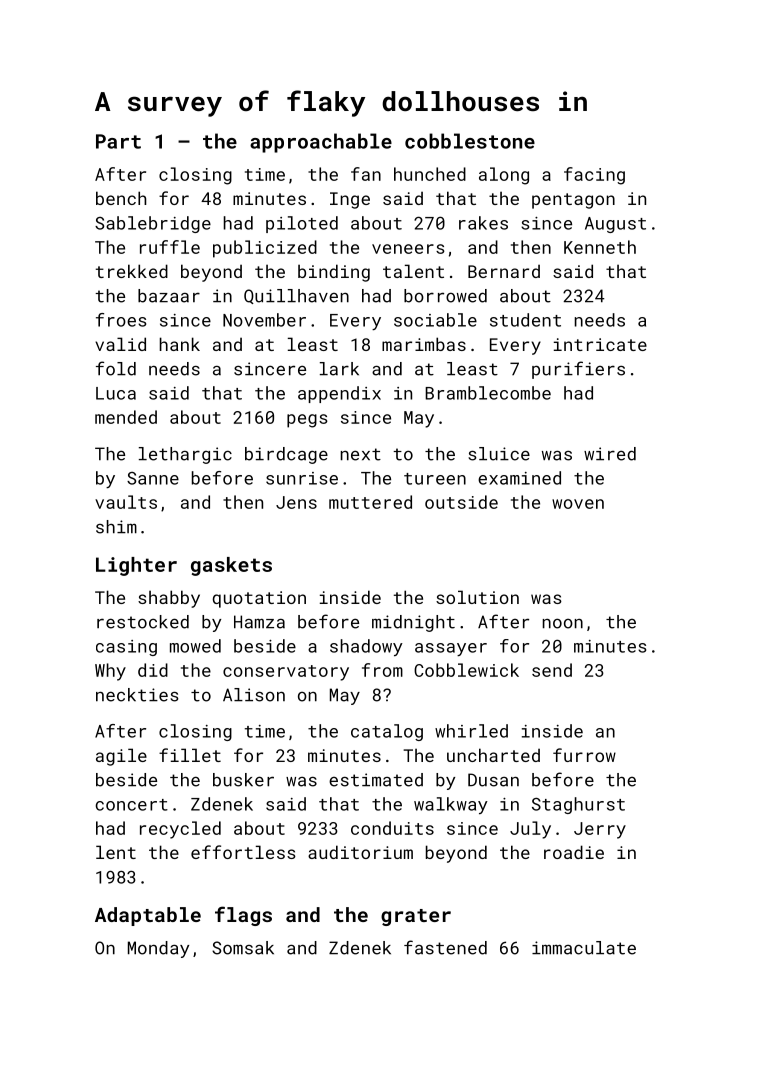 Image resolution: width=763 pixels, height=1083 pixels. What do you see at coordinates (504, 271) in the document?
I see `Bernard` at bounding box center [504, 271].
